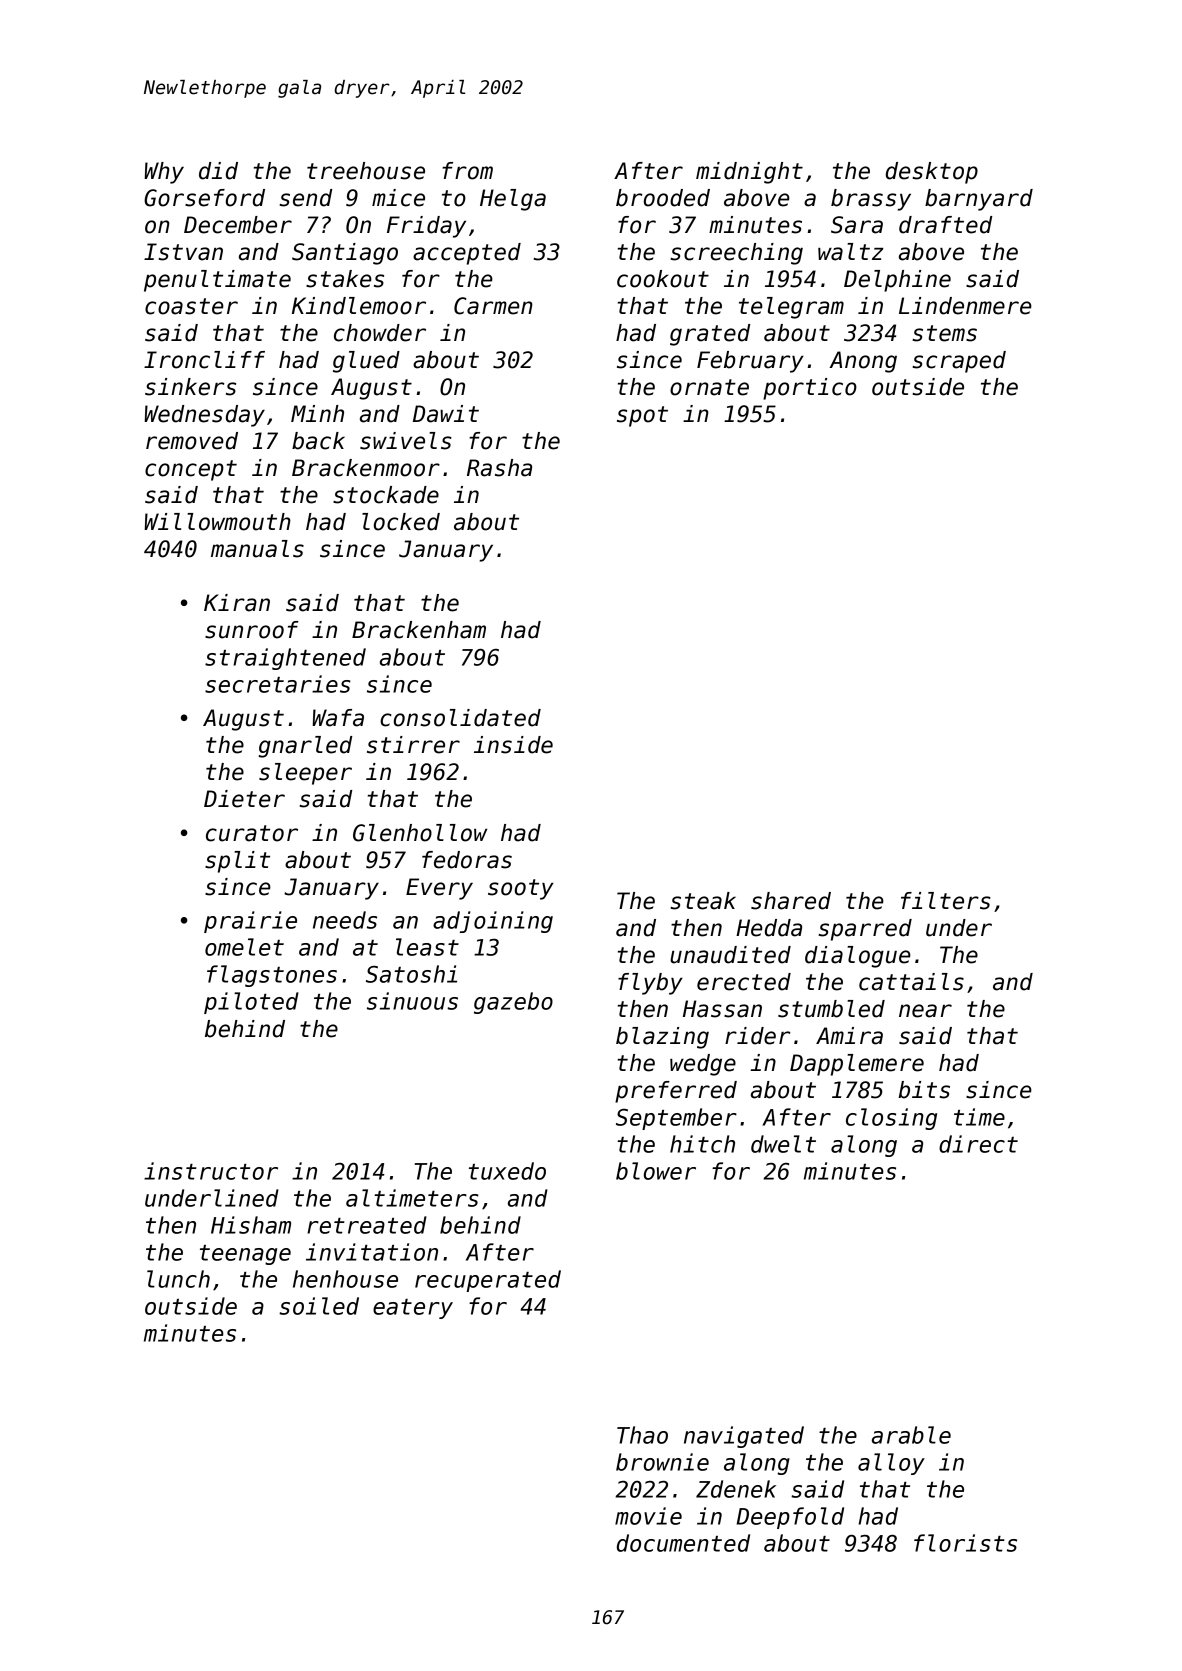 The image size is (1182, 1671). I want to click on portico, so click(810, 389).
